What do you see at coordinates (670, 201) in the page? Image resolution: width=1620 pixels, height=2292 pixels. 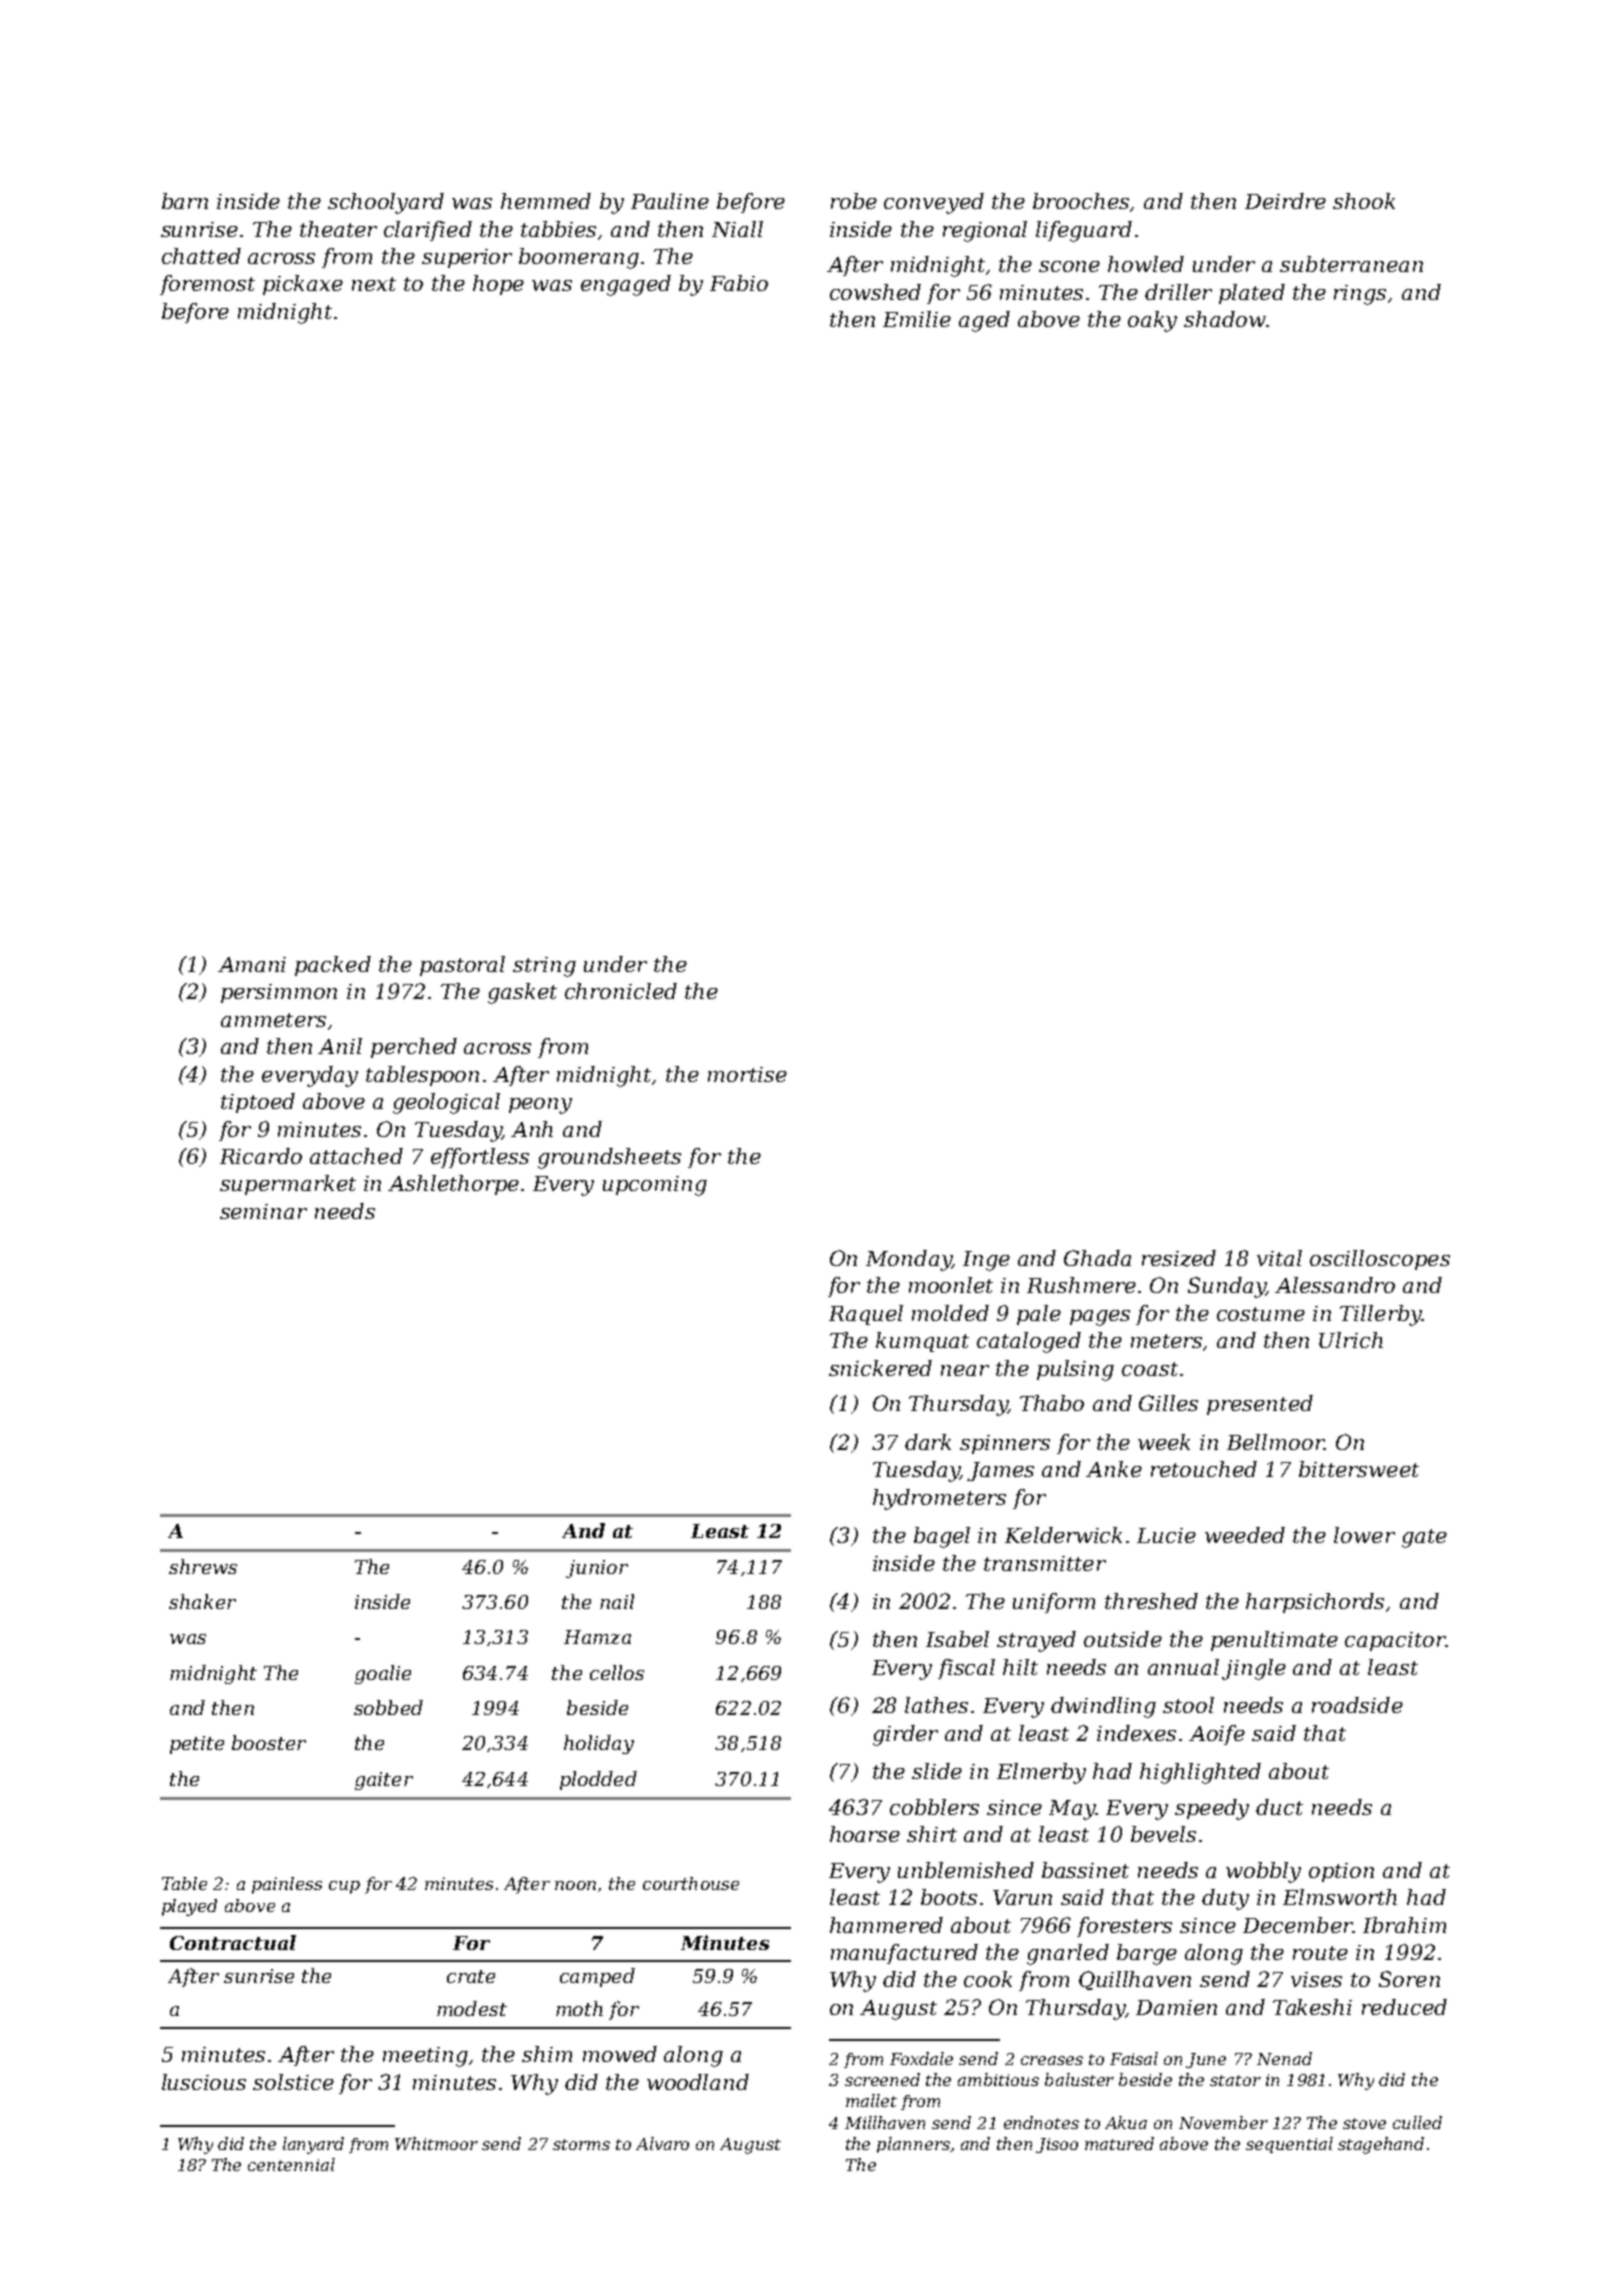 I see `Pauline` at bounding box center [670, 201].
